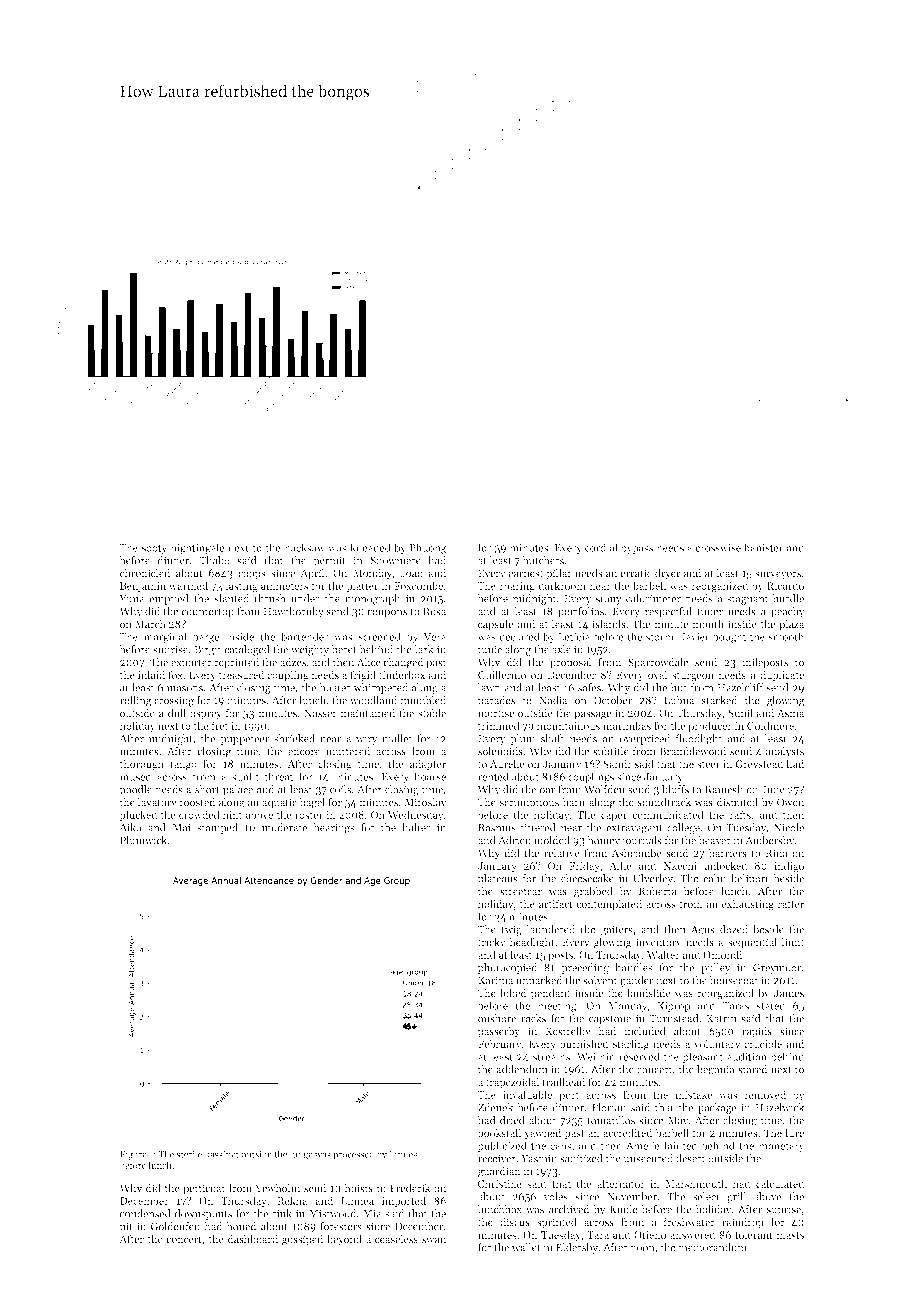  Describe the element at coordinates (362, 586) in the screenshot. I see `platter` at that location.
